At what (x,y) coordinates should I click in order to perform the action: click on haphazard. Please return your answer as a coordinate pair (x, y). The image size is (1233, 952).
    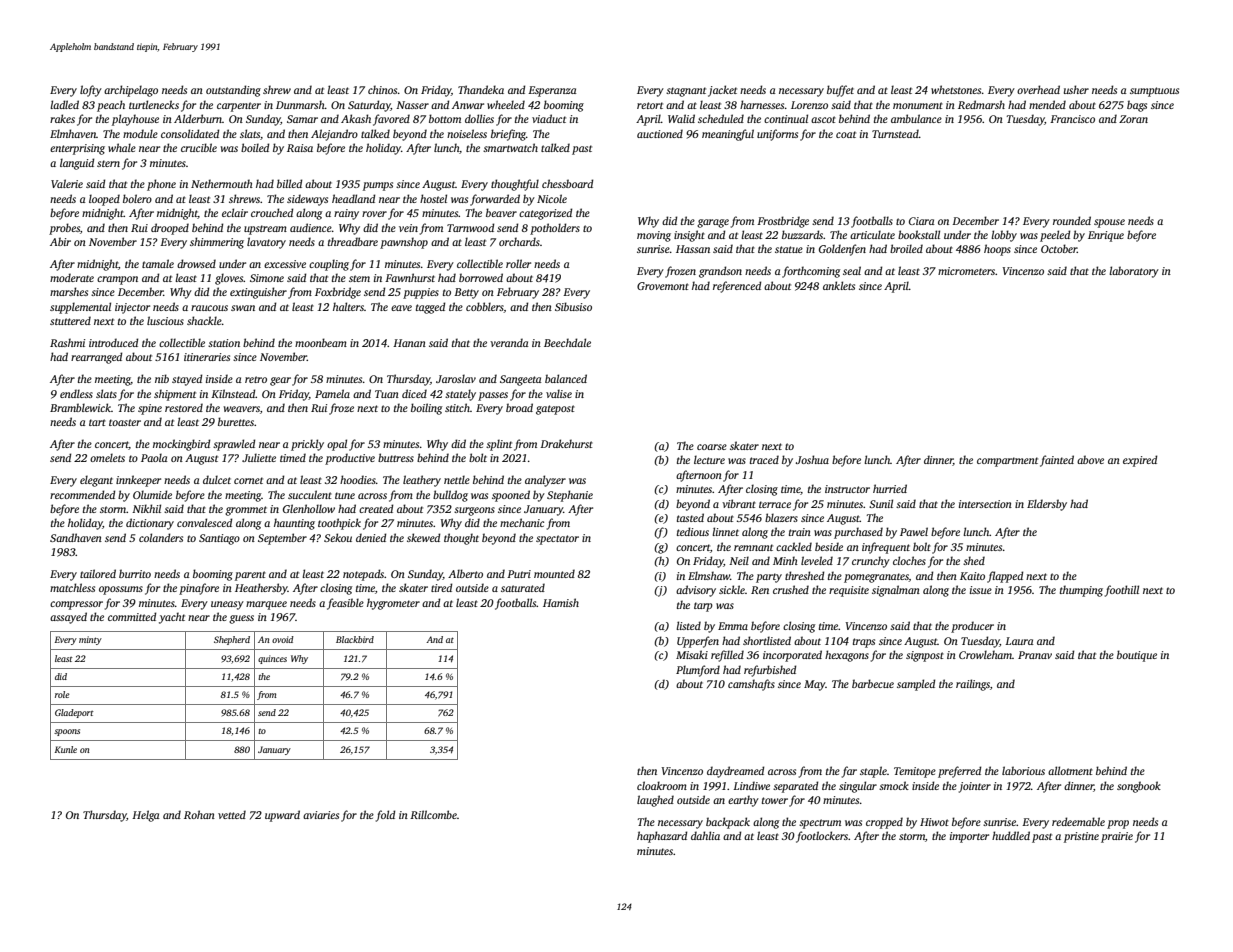
    Looking at the image, I should click on (662, 837).
